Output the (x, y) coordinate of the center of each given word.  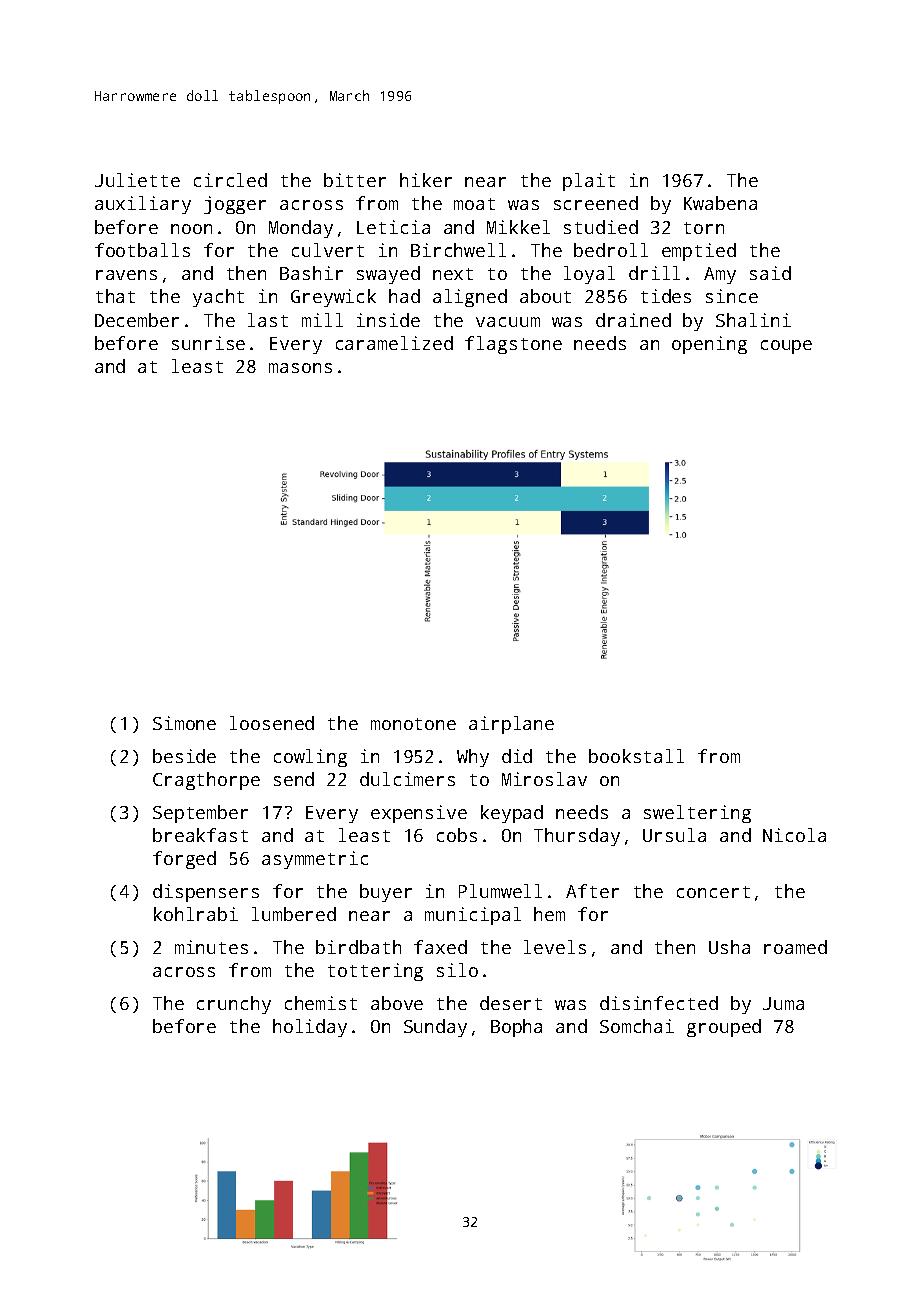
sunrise (208, 343)
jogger (235, 205)
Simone (184, 723)
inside (388, 320)
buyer (386, 893)
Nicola (794, 835)
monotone (413, 724)
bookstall (636, 756)
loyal (589, 275)
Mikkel (518, 227)
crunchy (234, 1005)
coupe (786, 347)
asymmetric (315, 860)
